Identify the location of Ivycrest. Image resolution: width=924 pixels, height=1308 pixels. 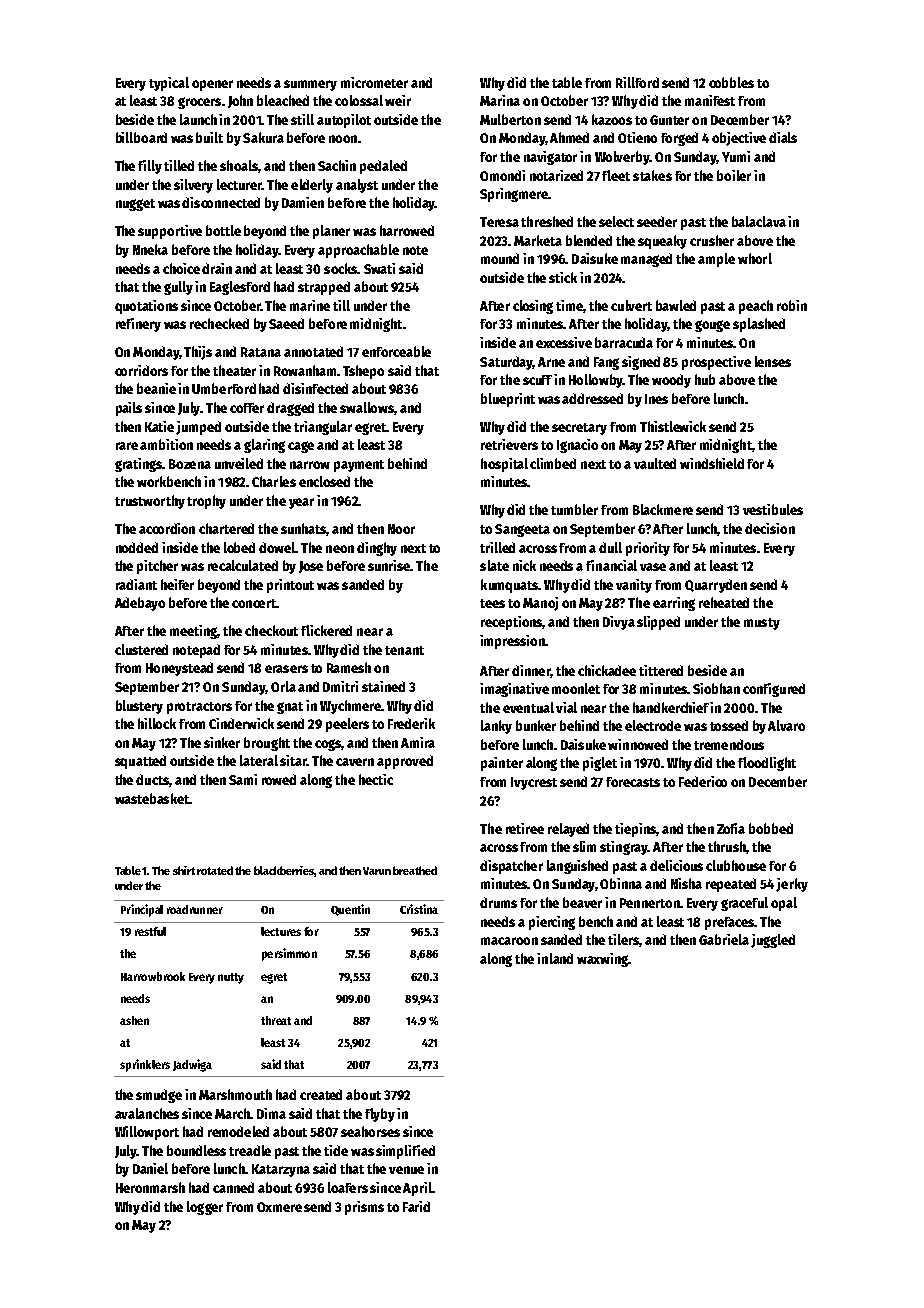
(534, 783).
